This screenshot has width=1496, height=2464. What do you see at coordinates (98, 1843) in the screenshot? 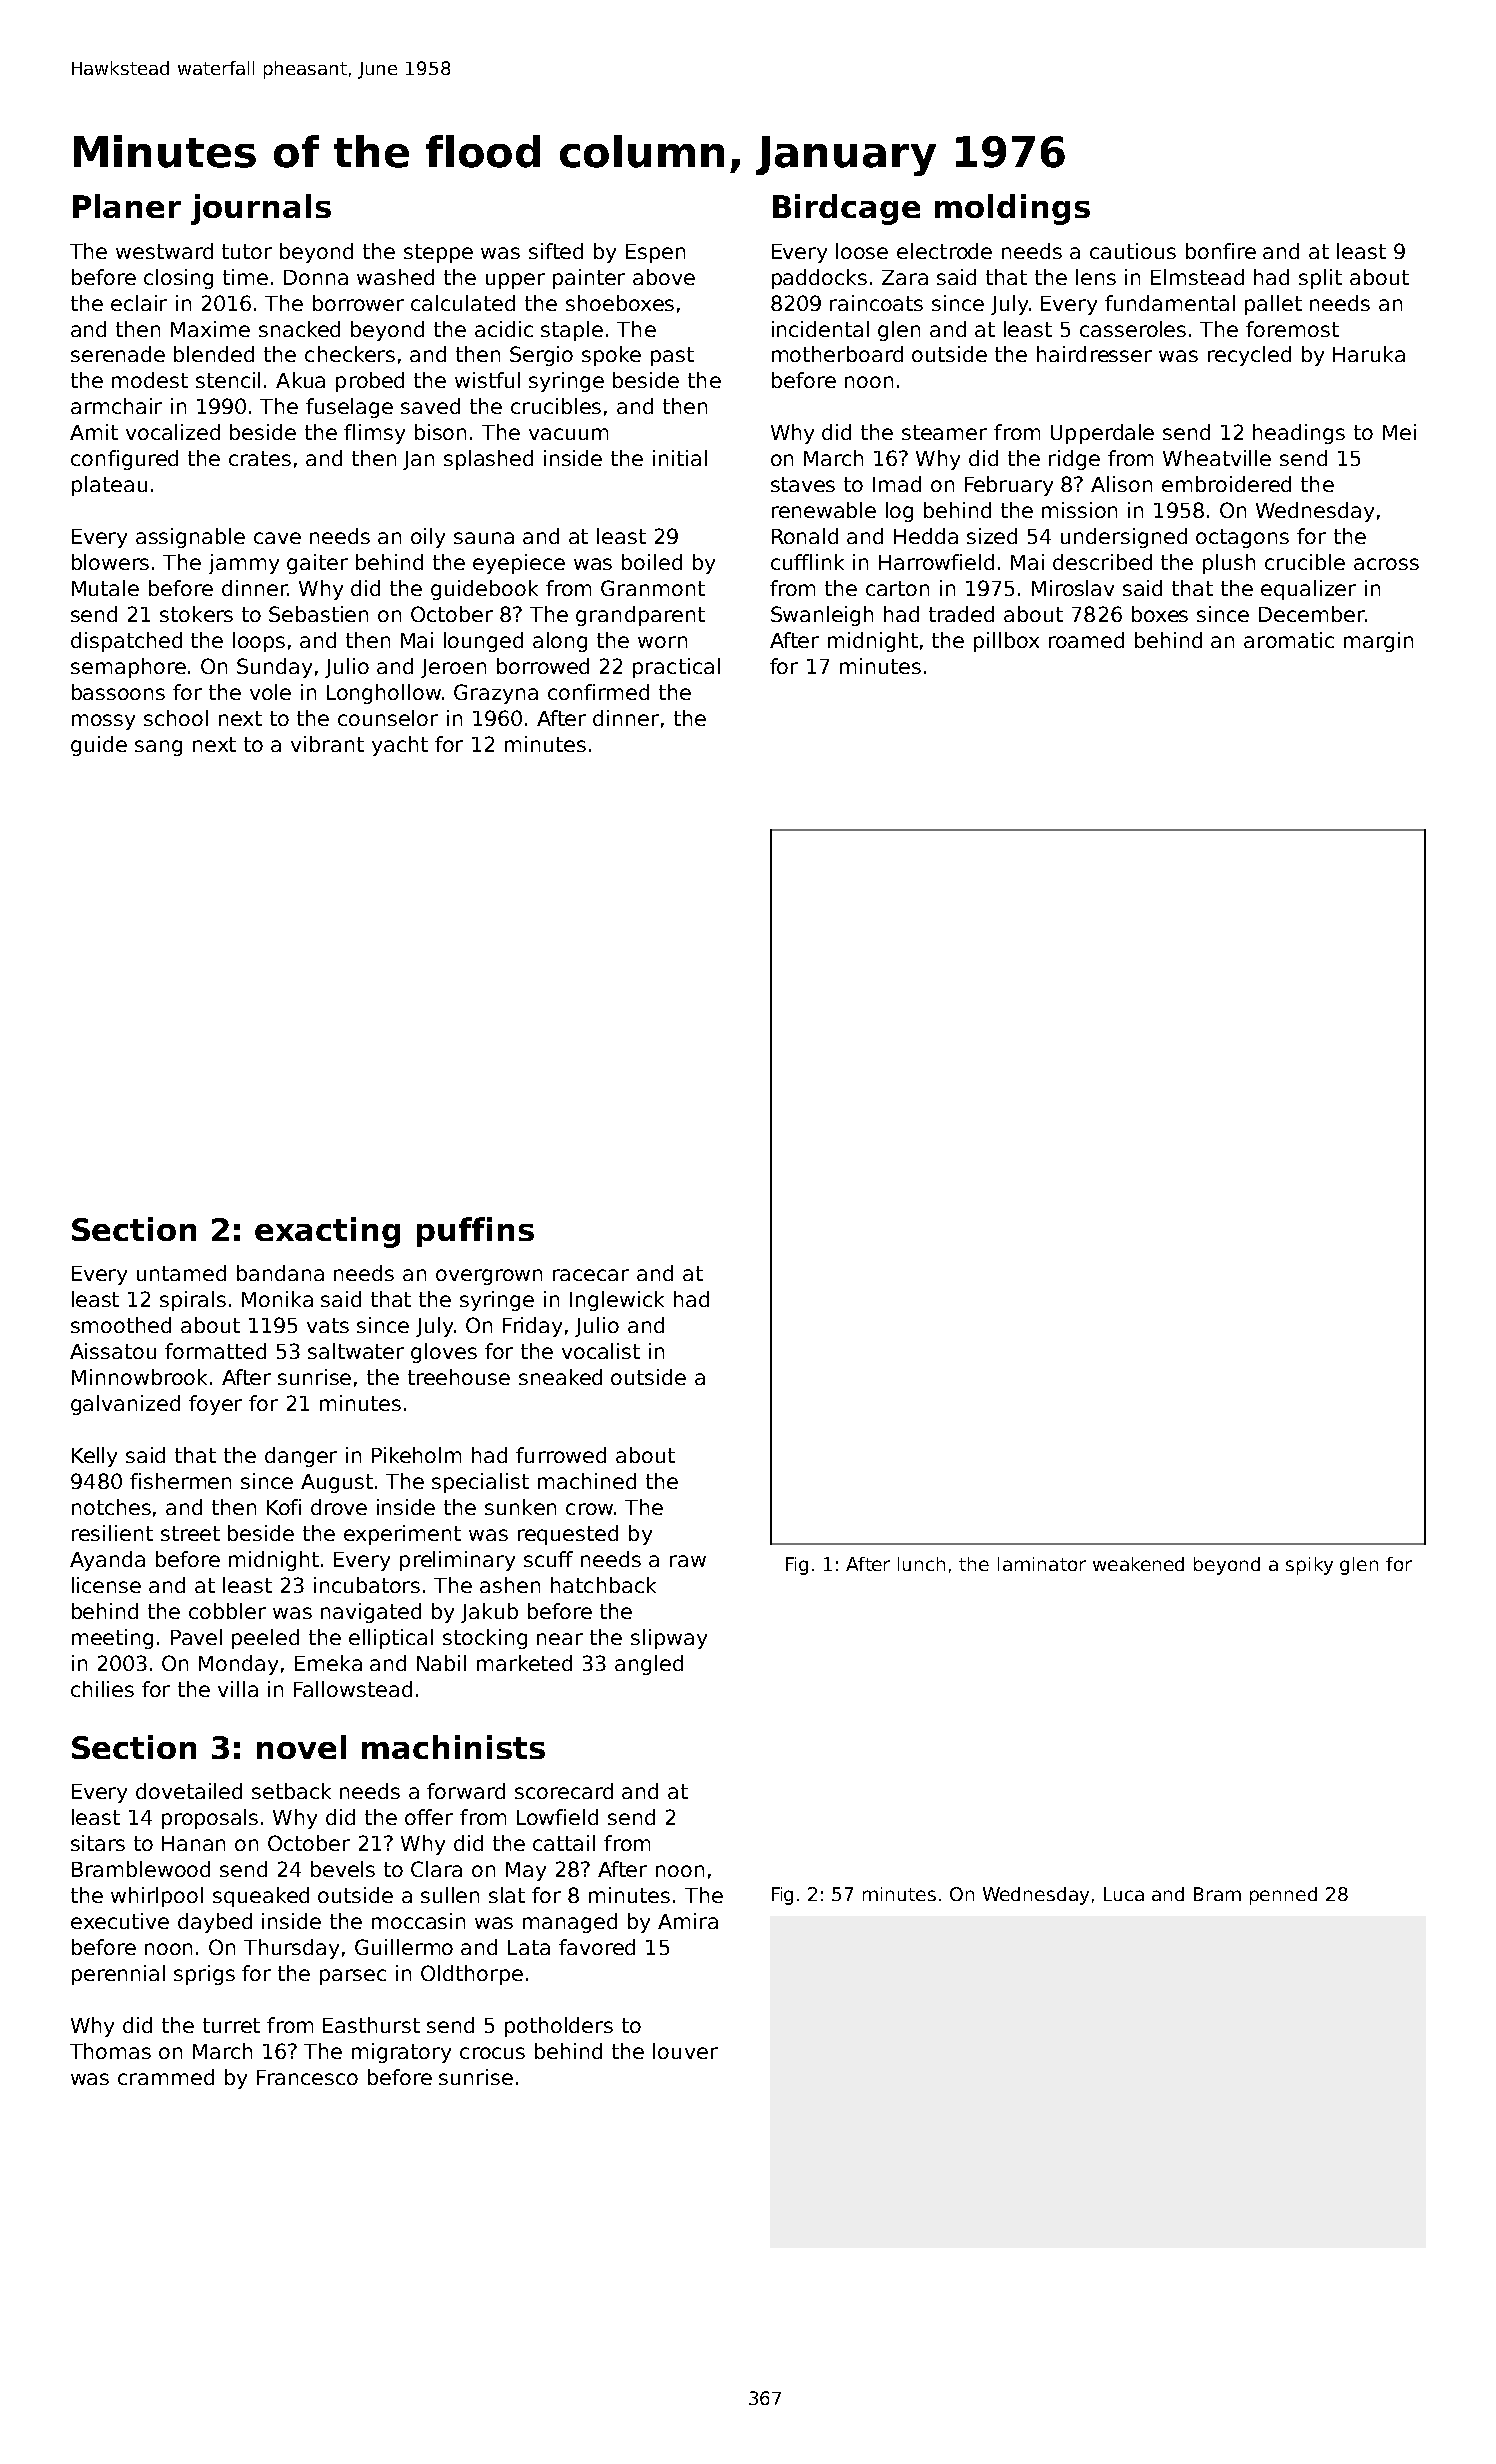
I see `sitars` at bounding box center [98, 1843].
